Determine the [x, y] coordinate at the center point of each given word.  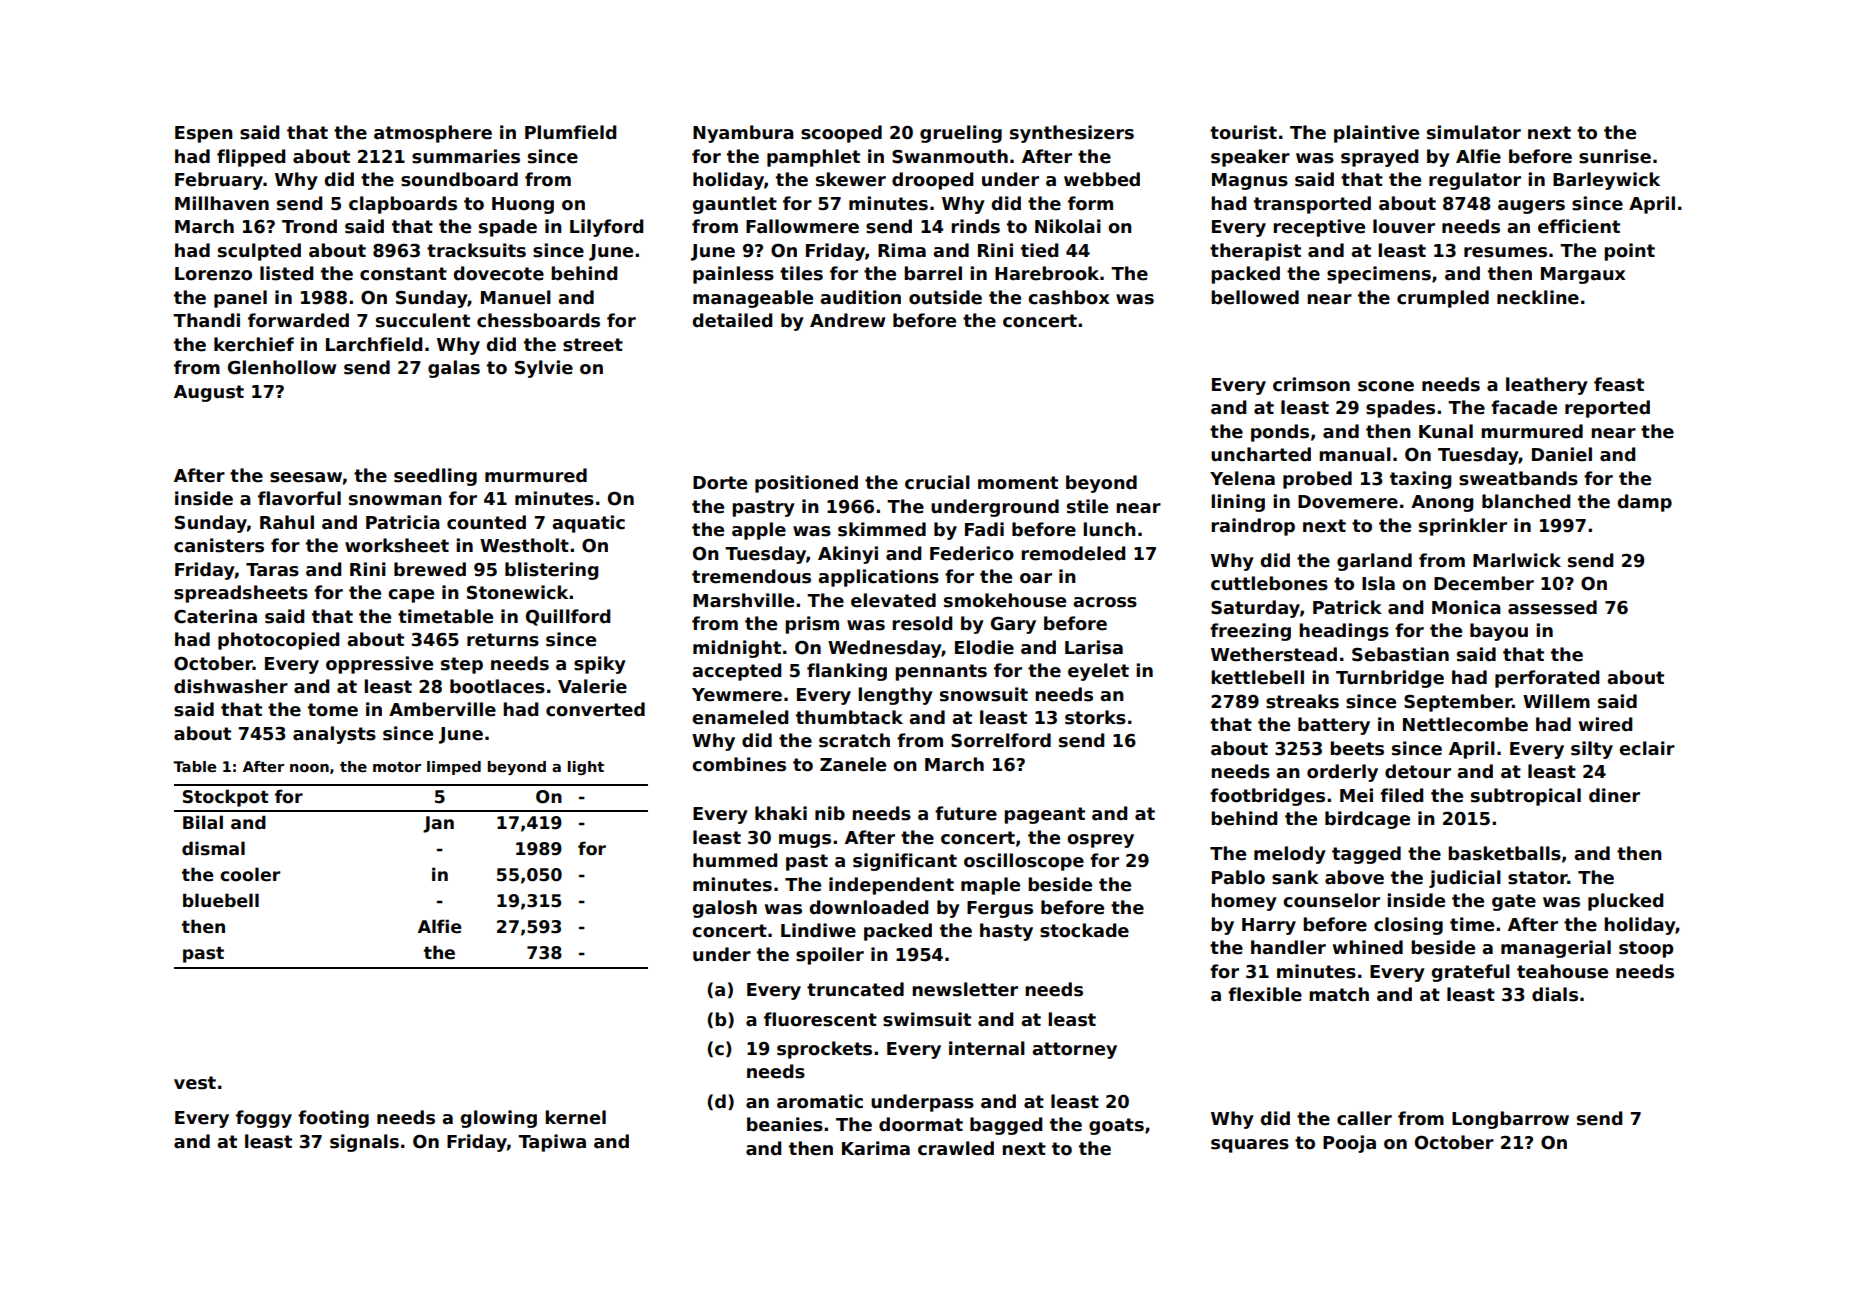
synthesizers [1072, 134]
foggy [264, 1119]
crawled [956, 1148]
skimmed [882, 529]
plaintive [1376, 134]
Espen [204, 134]
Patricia [403, 522]
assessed [1552, 607]
